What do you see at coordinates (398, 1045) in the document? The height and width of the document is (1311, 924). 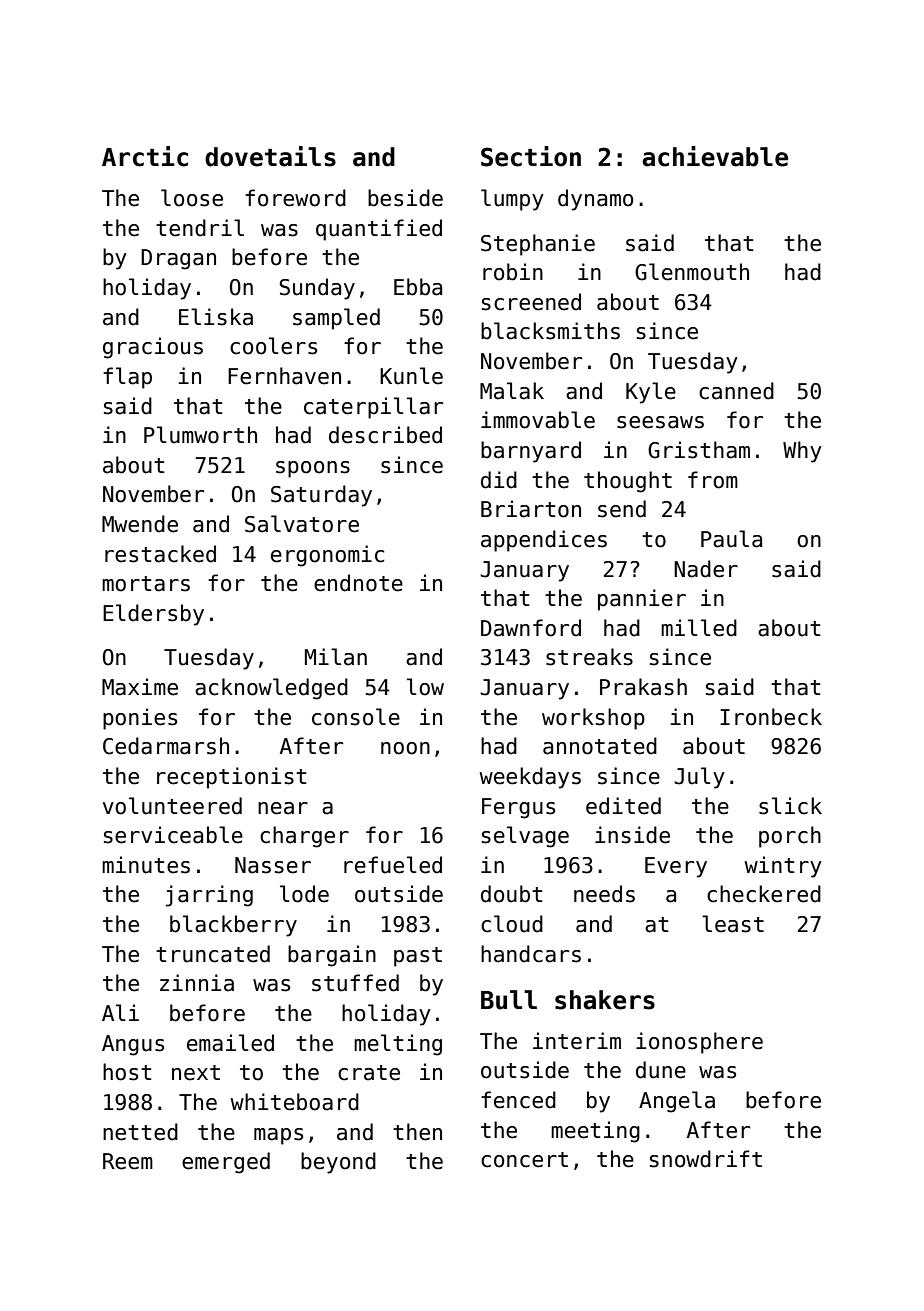 I see `melting` at bounding box center [398, 1045].
